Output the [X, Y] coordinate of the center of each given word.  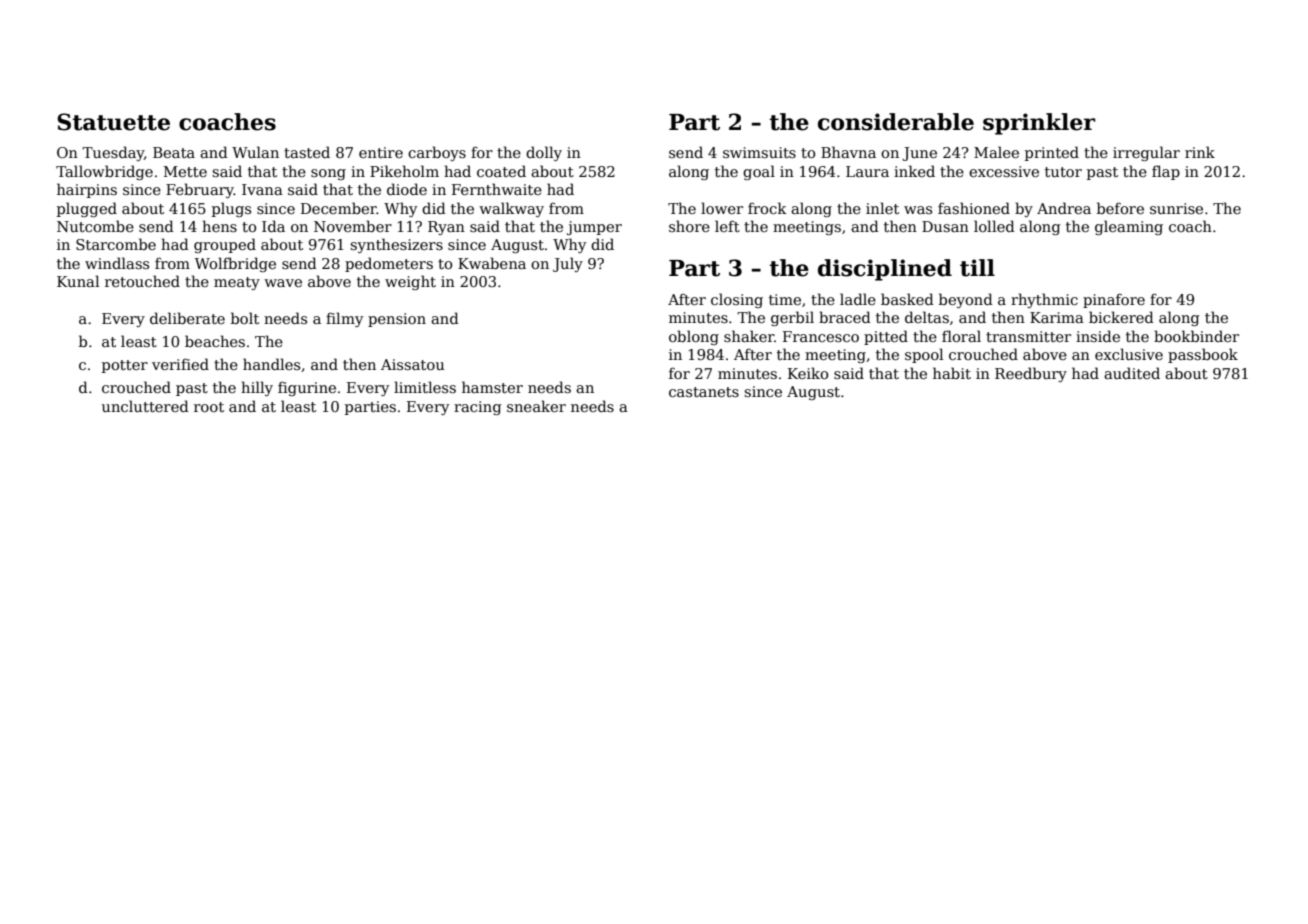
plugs [231, 209]
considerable [896, 122]
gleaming [1129, 227]
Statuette [113, 122]
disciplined [885, 270]
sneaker [536, 406]
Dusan [945, 226]
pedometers [389, 264]
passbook [1203, 355]
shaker [749, 336]
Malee [996, 152]
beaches [215, 341]
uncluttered [145, 406]
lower [722, 208]
